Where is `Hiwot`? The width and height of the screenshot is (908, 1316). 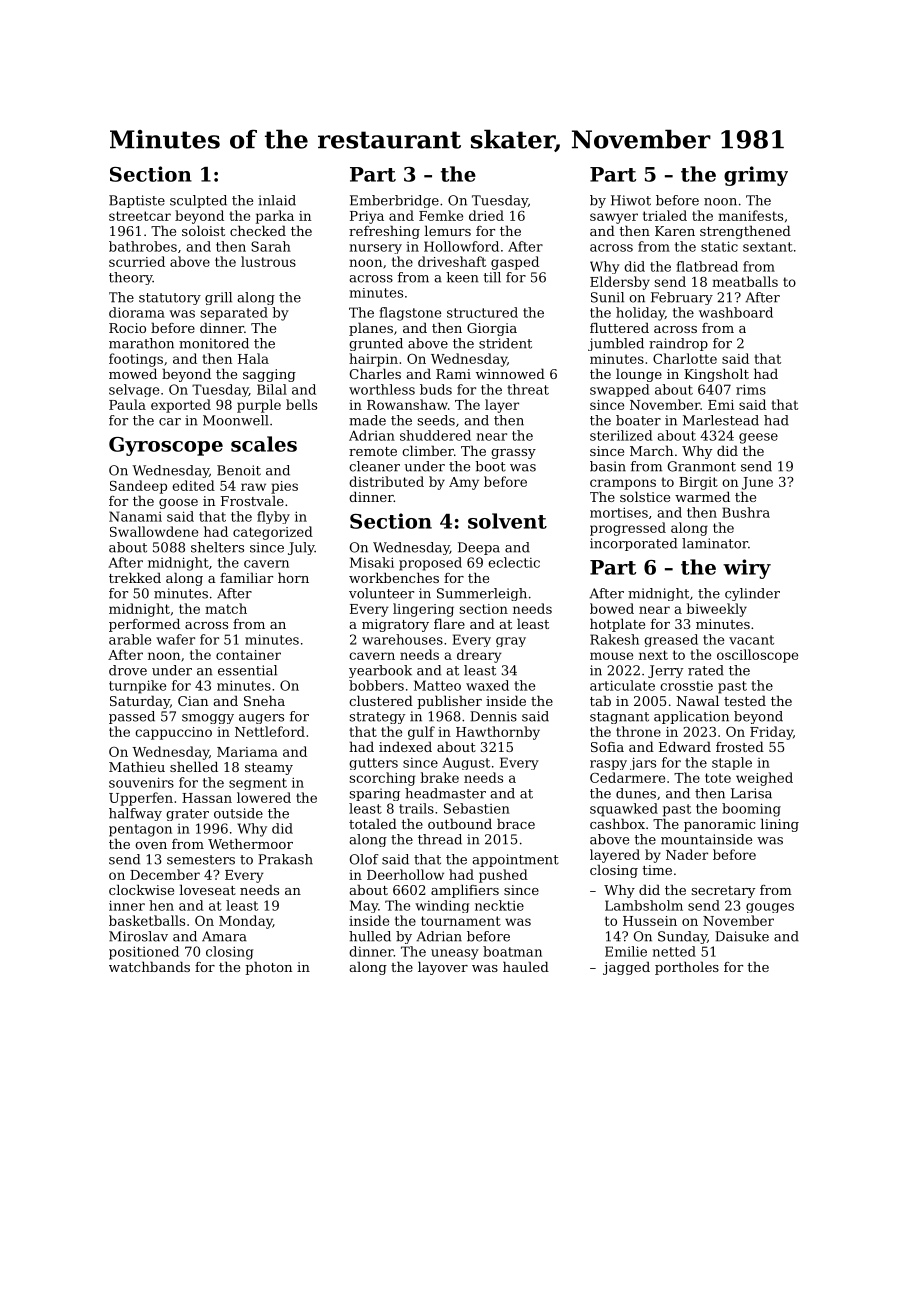 Hiwot is located at coordinates (631, 200).
